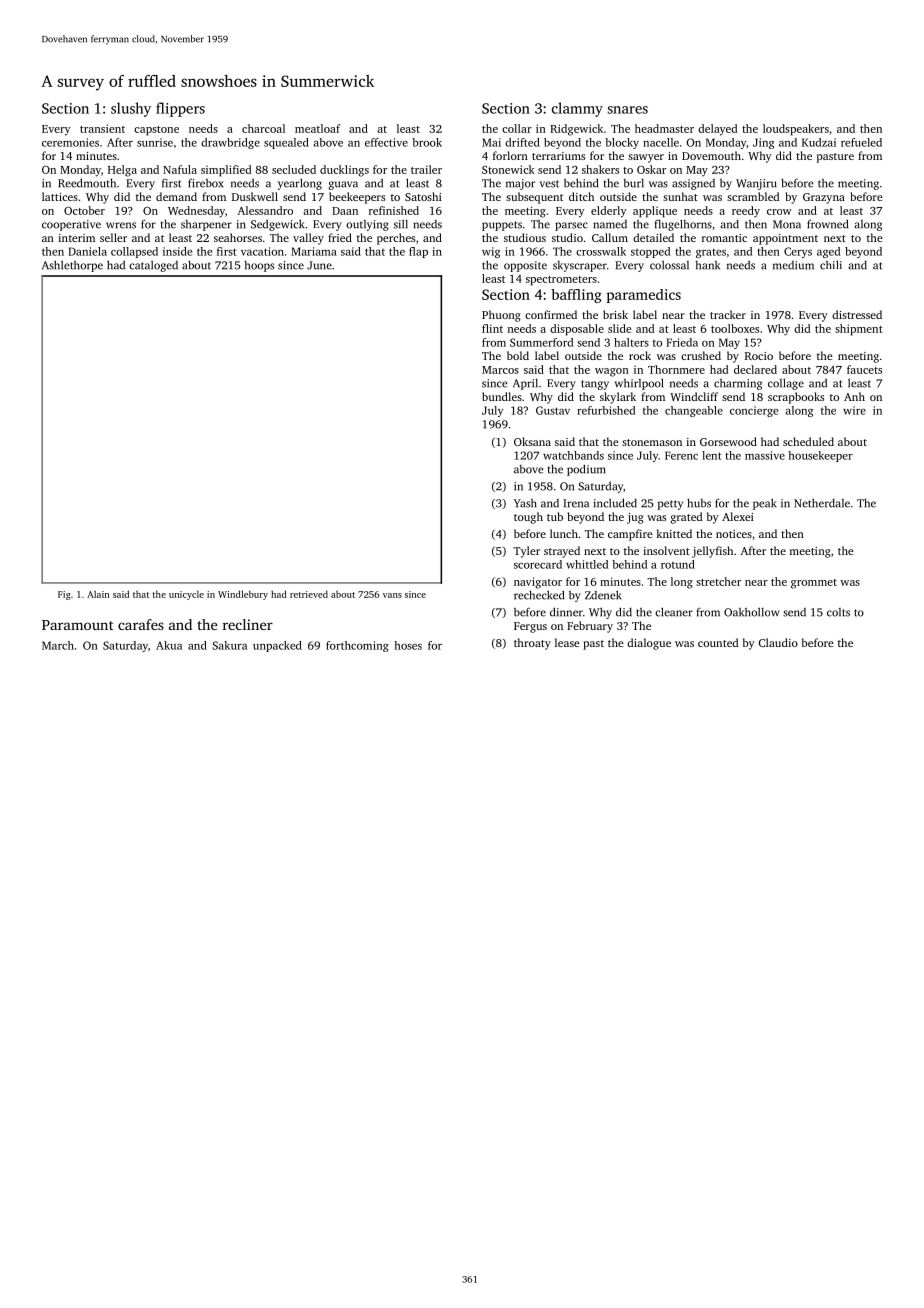 The width and height of the page is (924, 1308). I want to click on massive, so click(765, 455).
